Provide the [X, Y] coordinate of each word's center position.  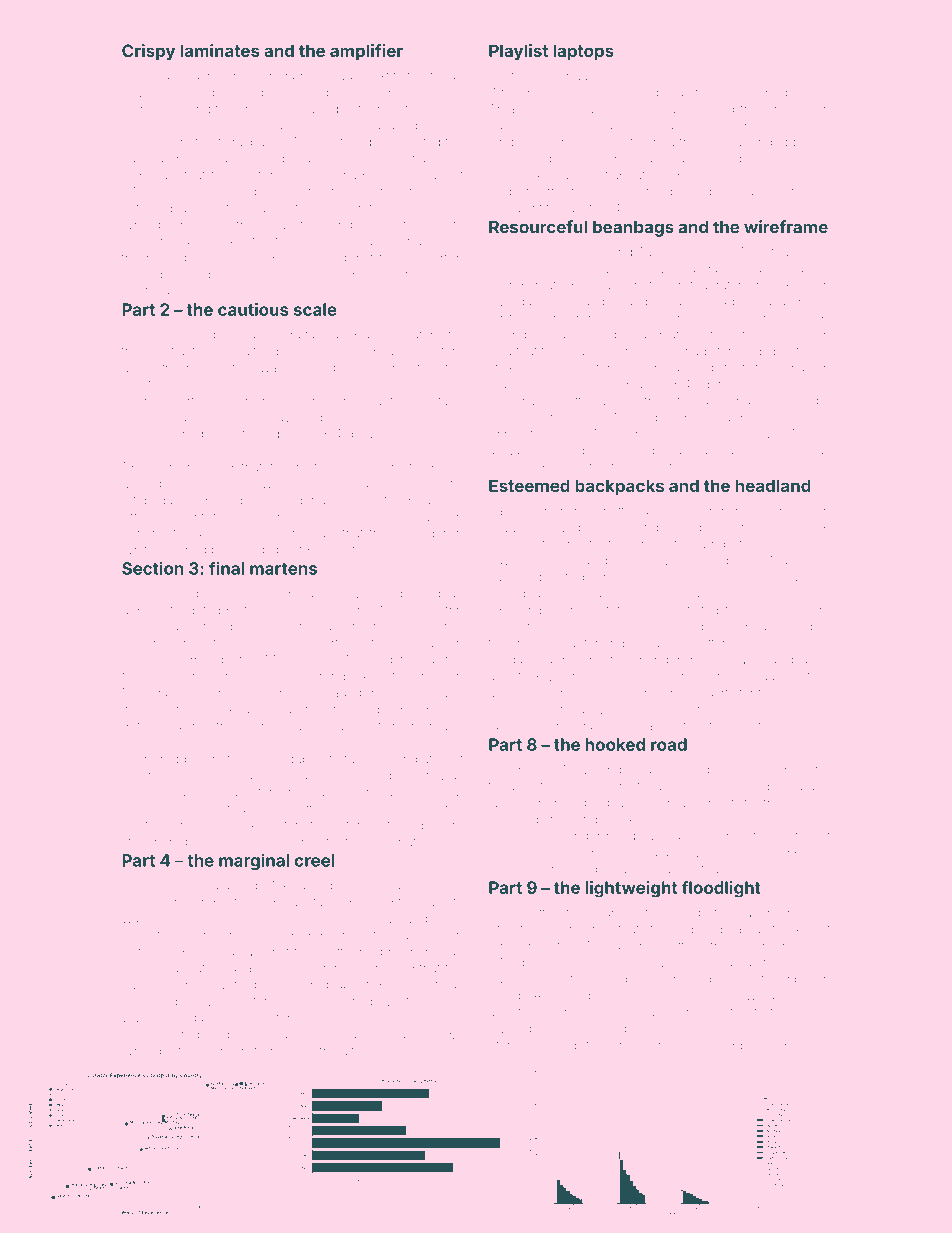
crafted [172, 918]
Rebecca [777, 786]
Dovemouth [156, 643]
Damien [416, 935]
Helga [506, 661]
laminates [220, 50]
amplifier [366, 52]
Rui [820, 142]
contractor [178, 351]
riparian [808, 980]
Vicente [441, 225]
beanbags [633, 228]
